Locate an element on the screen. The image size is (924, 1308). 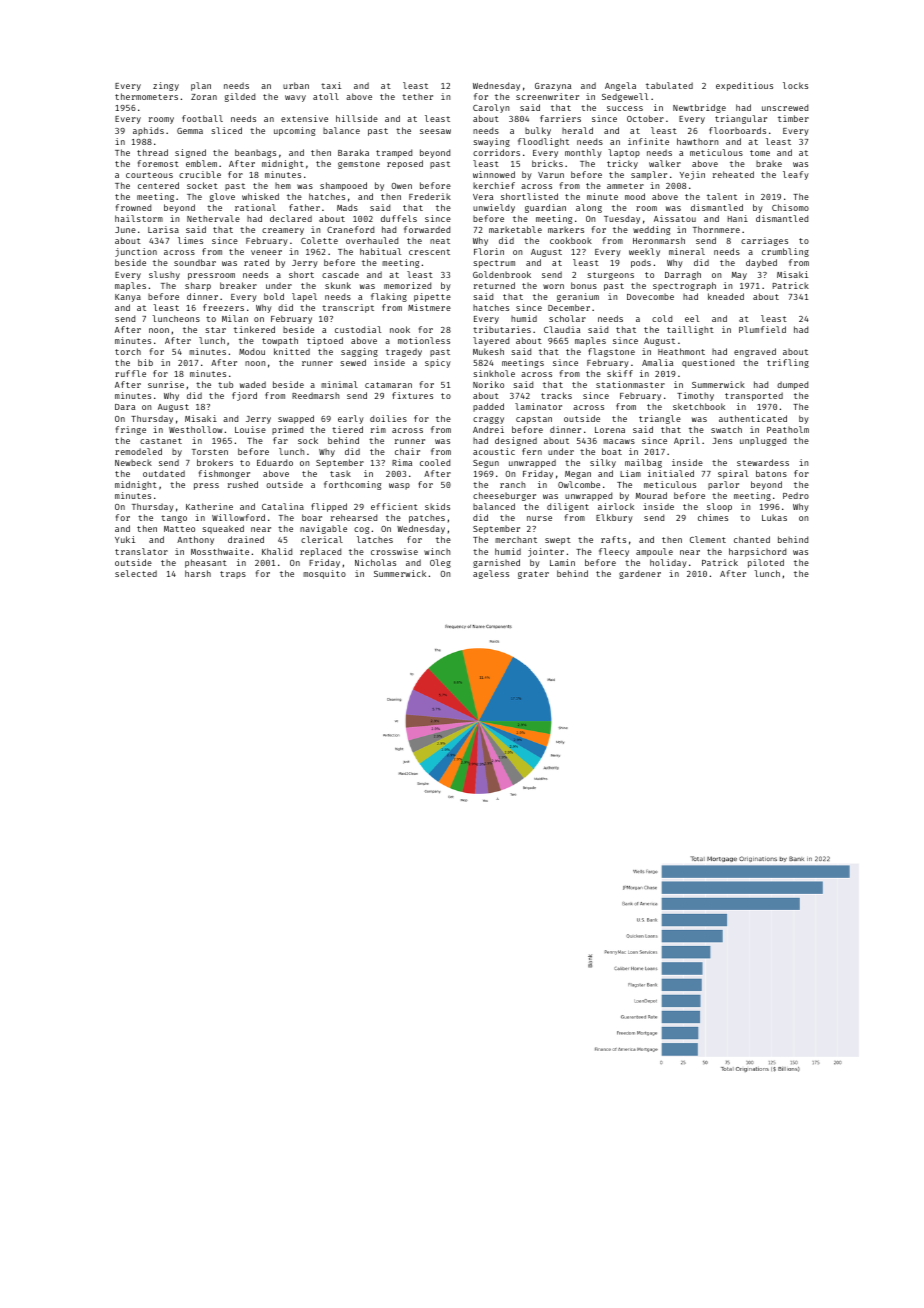
tragedy is located at coordinates (404, 352).
